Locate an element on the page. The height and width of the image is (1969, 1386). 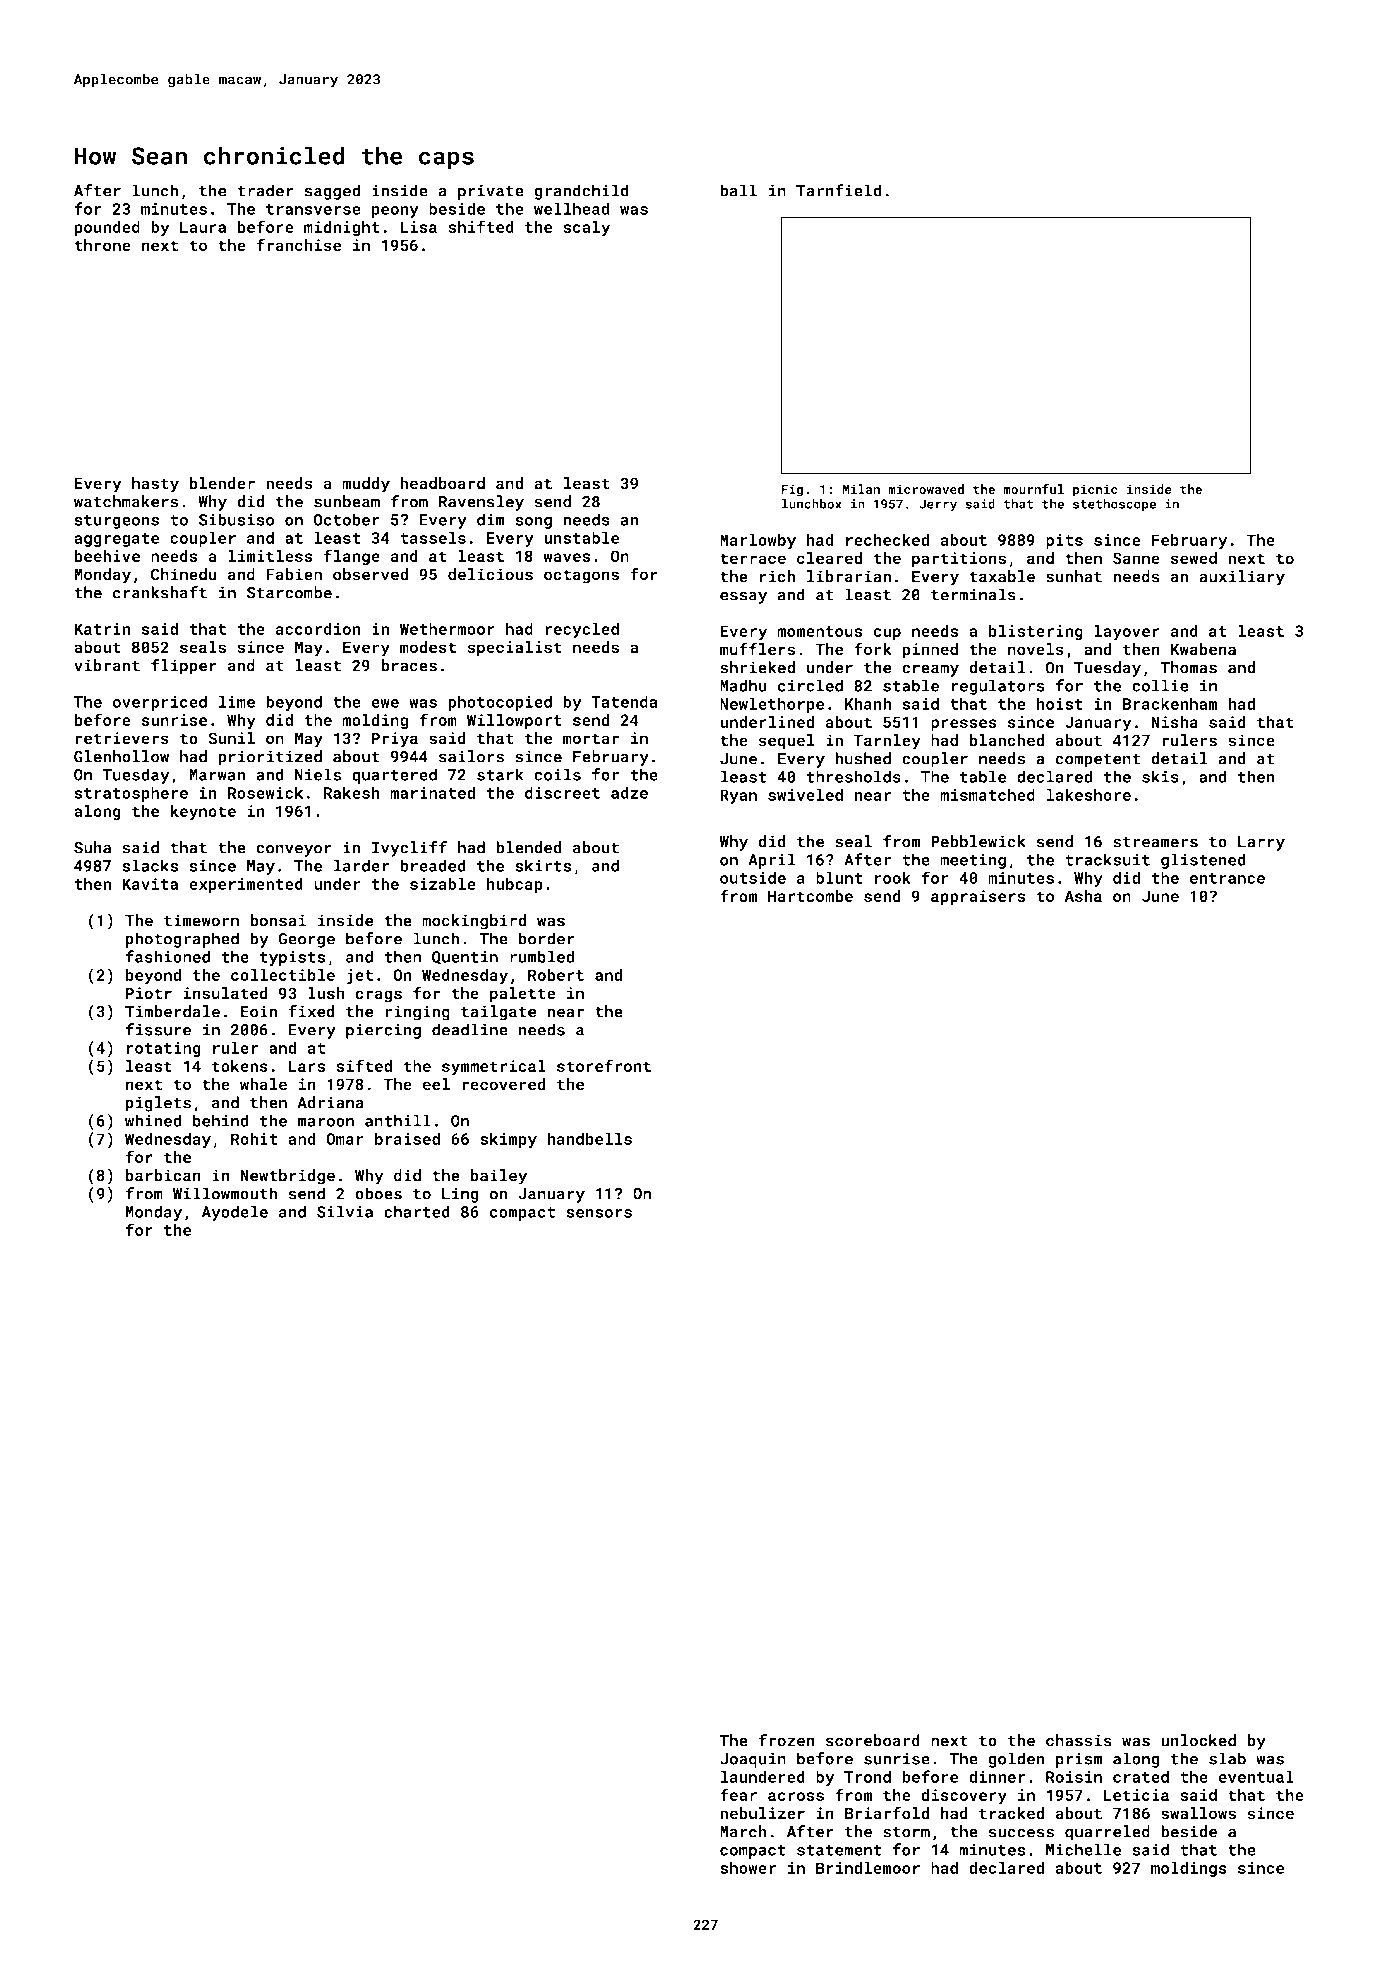
fear is located at coordinates (738, 1794).
